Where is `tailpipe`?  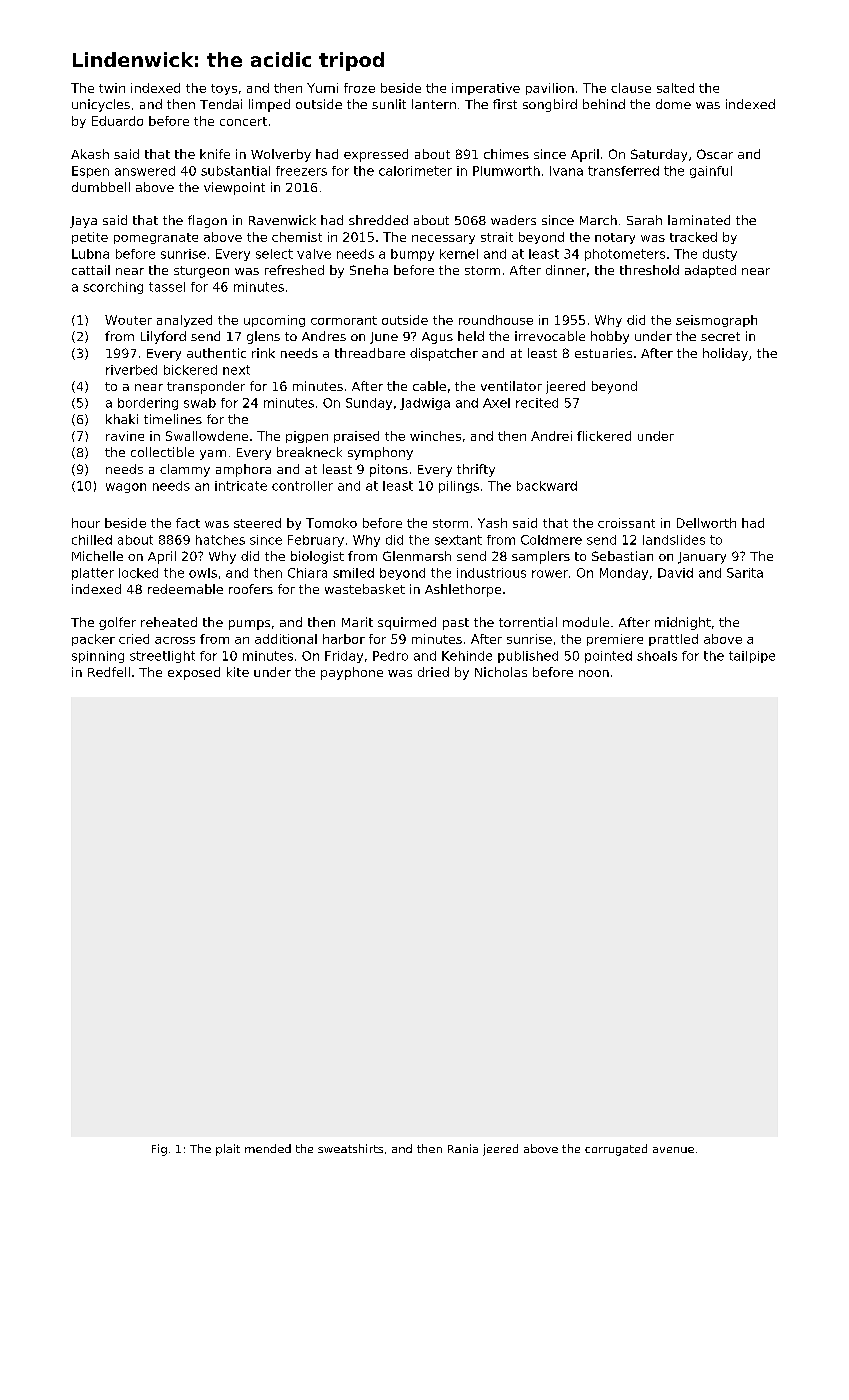
tailpipe is located at coordinates (752, 657).
